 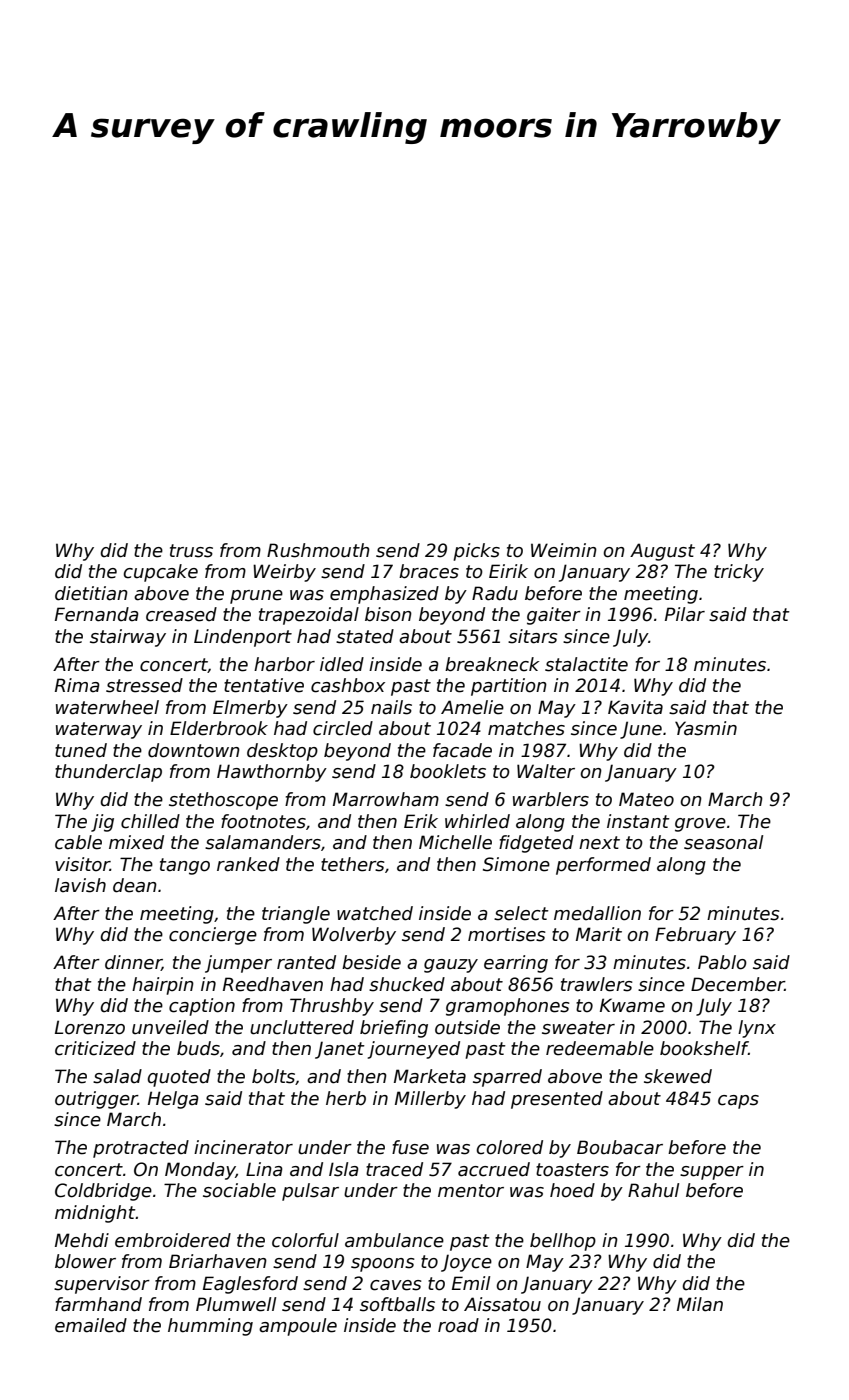 I want to click on supper, so click(x=712, y=1173).
